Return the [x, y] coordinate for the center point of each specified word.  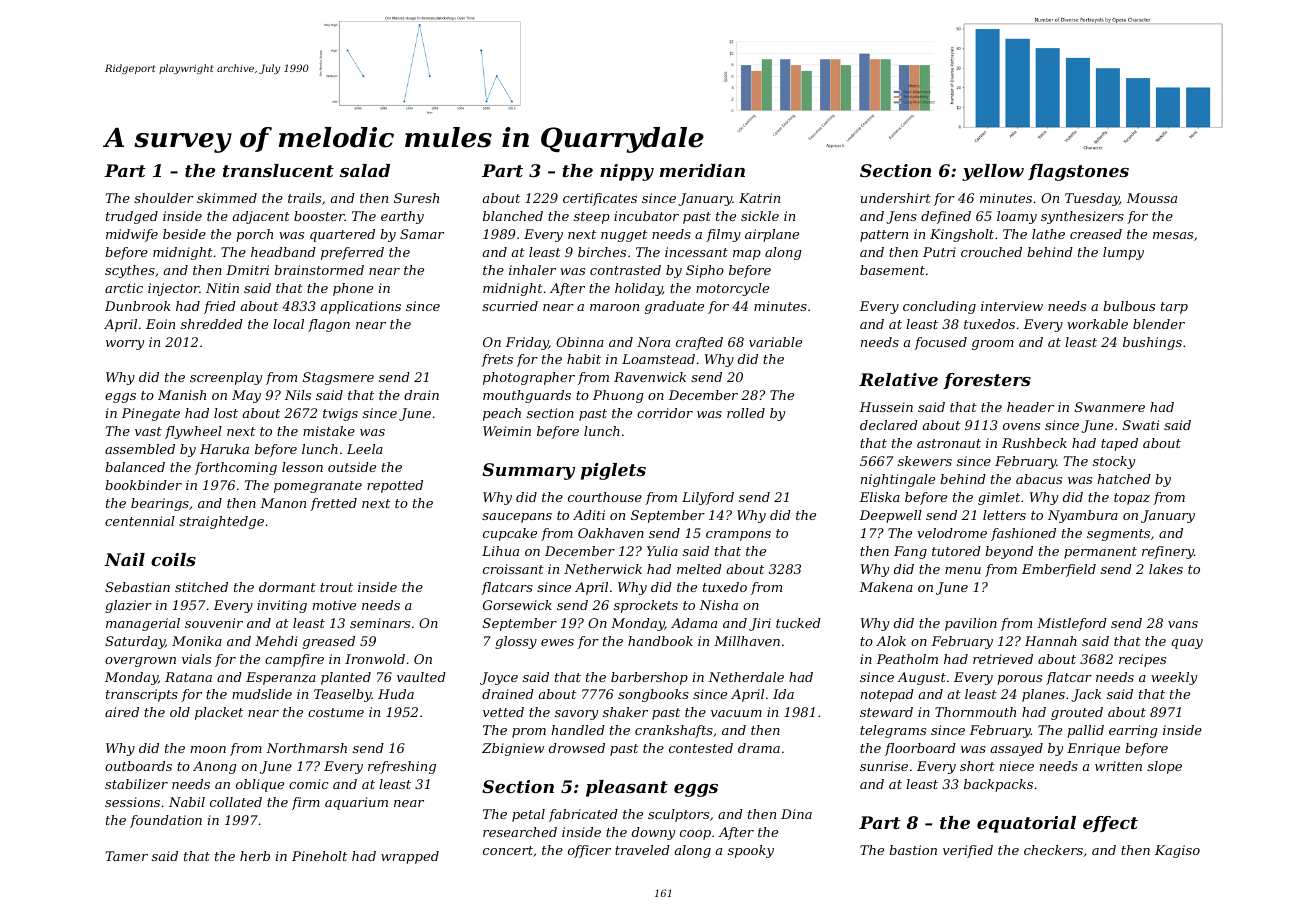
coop [695, 835]
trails [304, 198]
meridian [702, 170]
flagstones [1078, 172]
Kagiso [1177, 851]
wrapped [410, 857]
